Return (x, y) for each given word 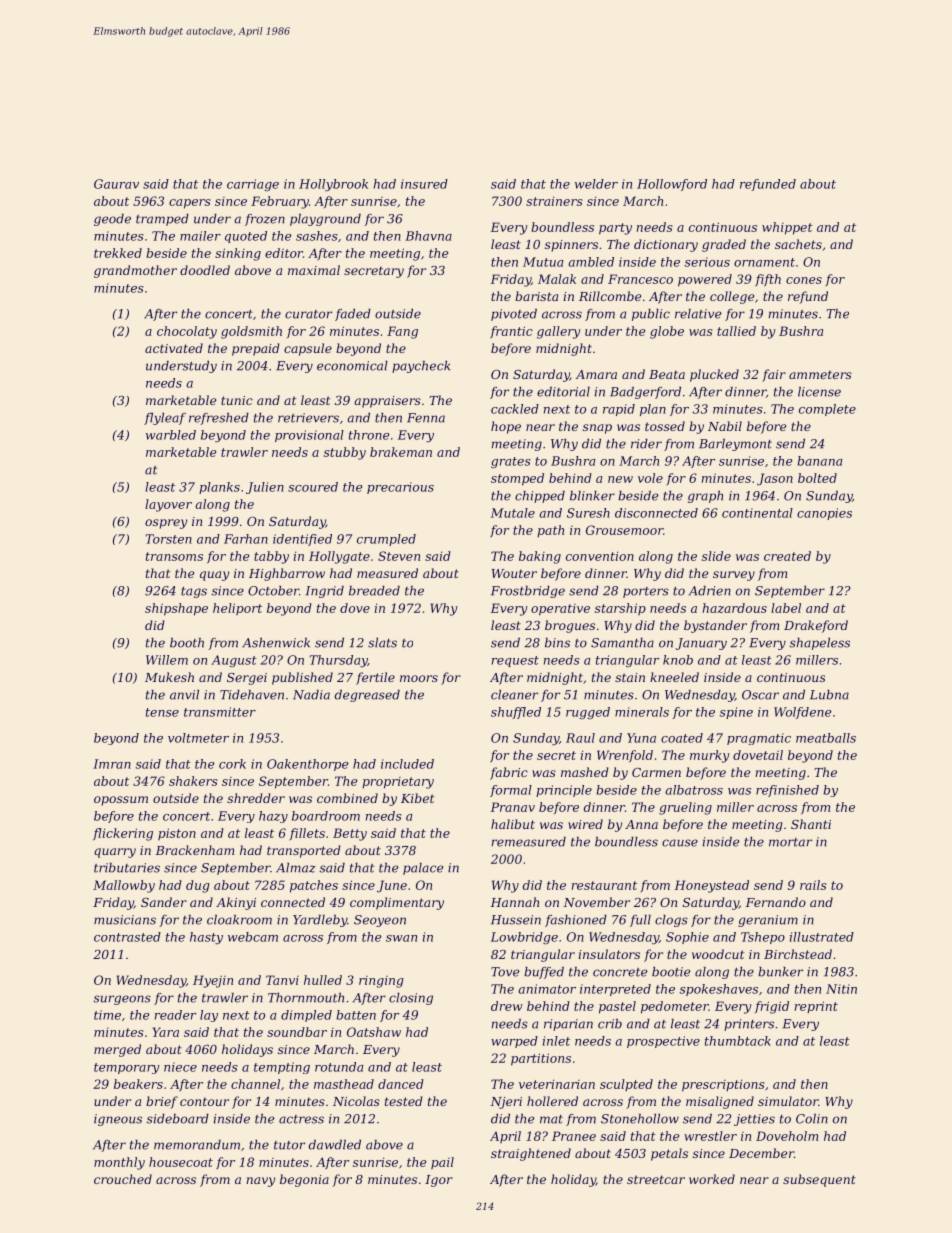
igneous (118, 1120)
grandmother (135, 271)
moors (419, 678)
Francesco (640, 279)
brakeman (401, 452)
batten (356, 1015)
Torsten (169, 539)
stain (630, 677)
